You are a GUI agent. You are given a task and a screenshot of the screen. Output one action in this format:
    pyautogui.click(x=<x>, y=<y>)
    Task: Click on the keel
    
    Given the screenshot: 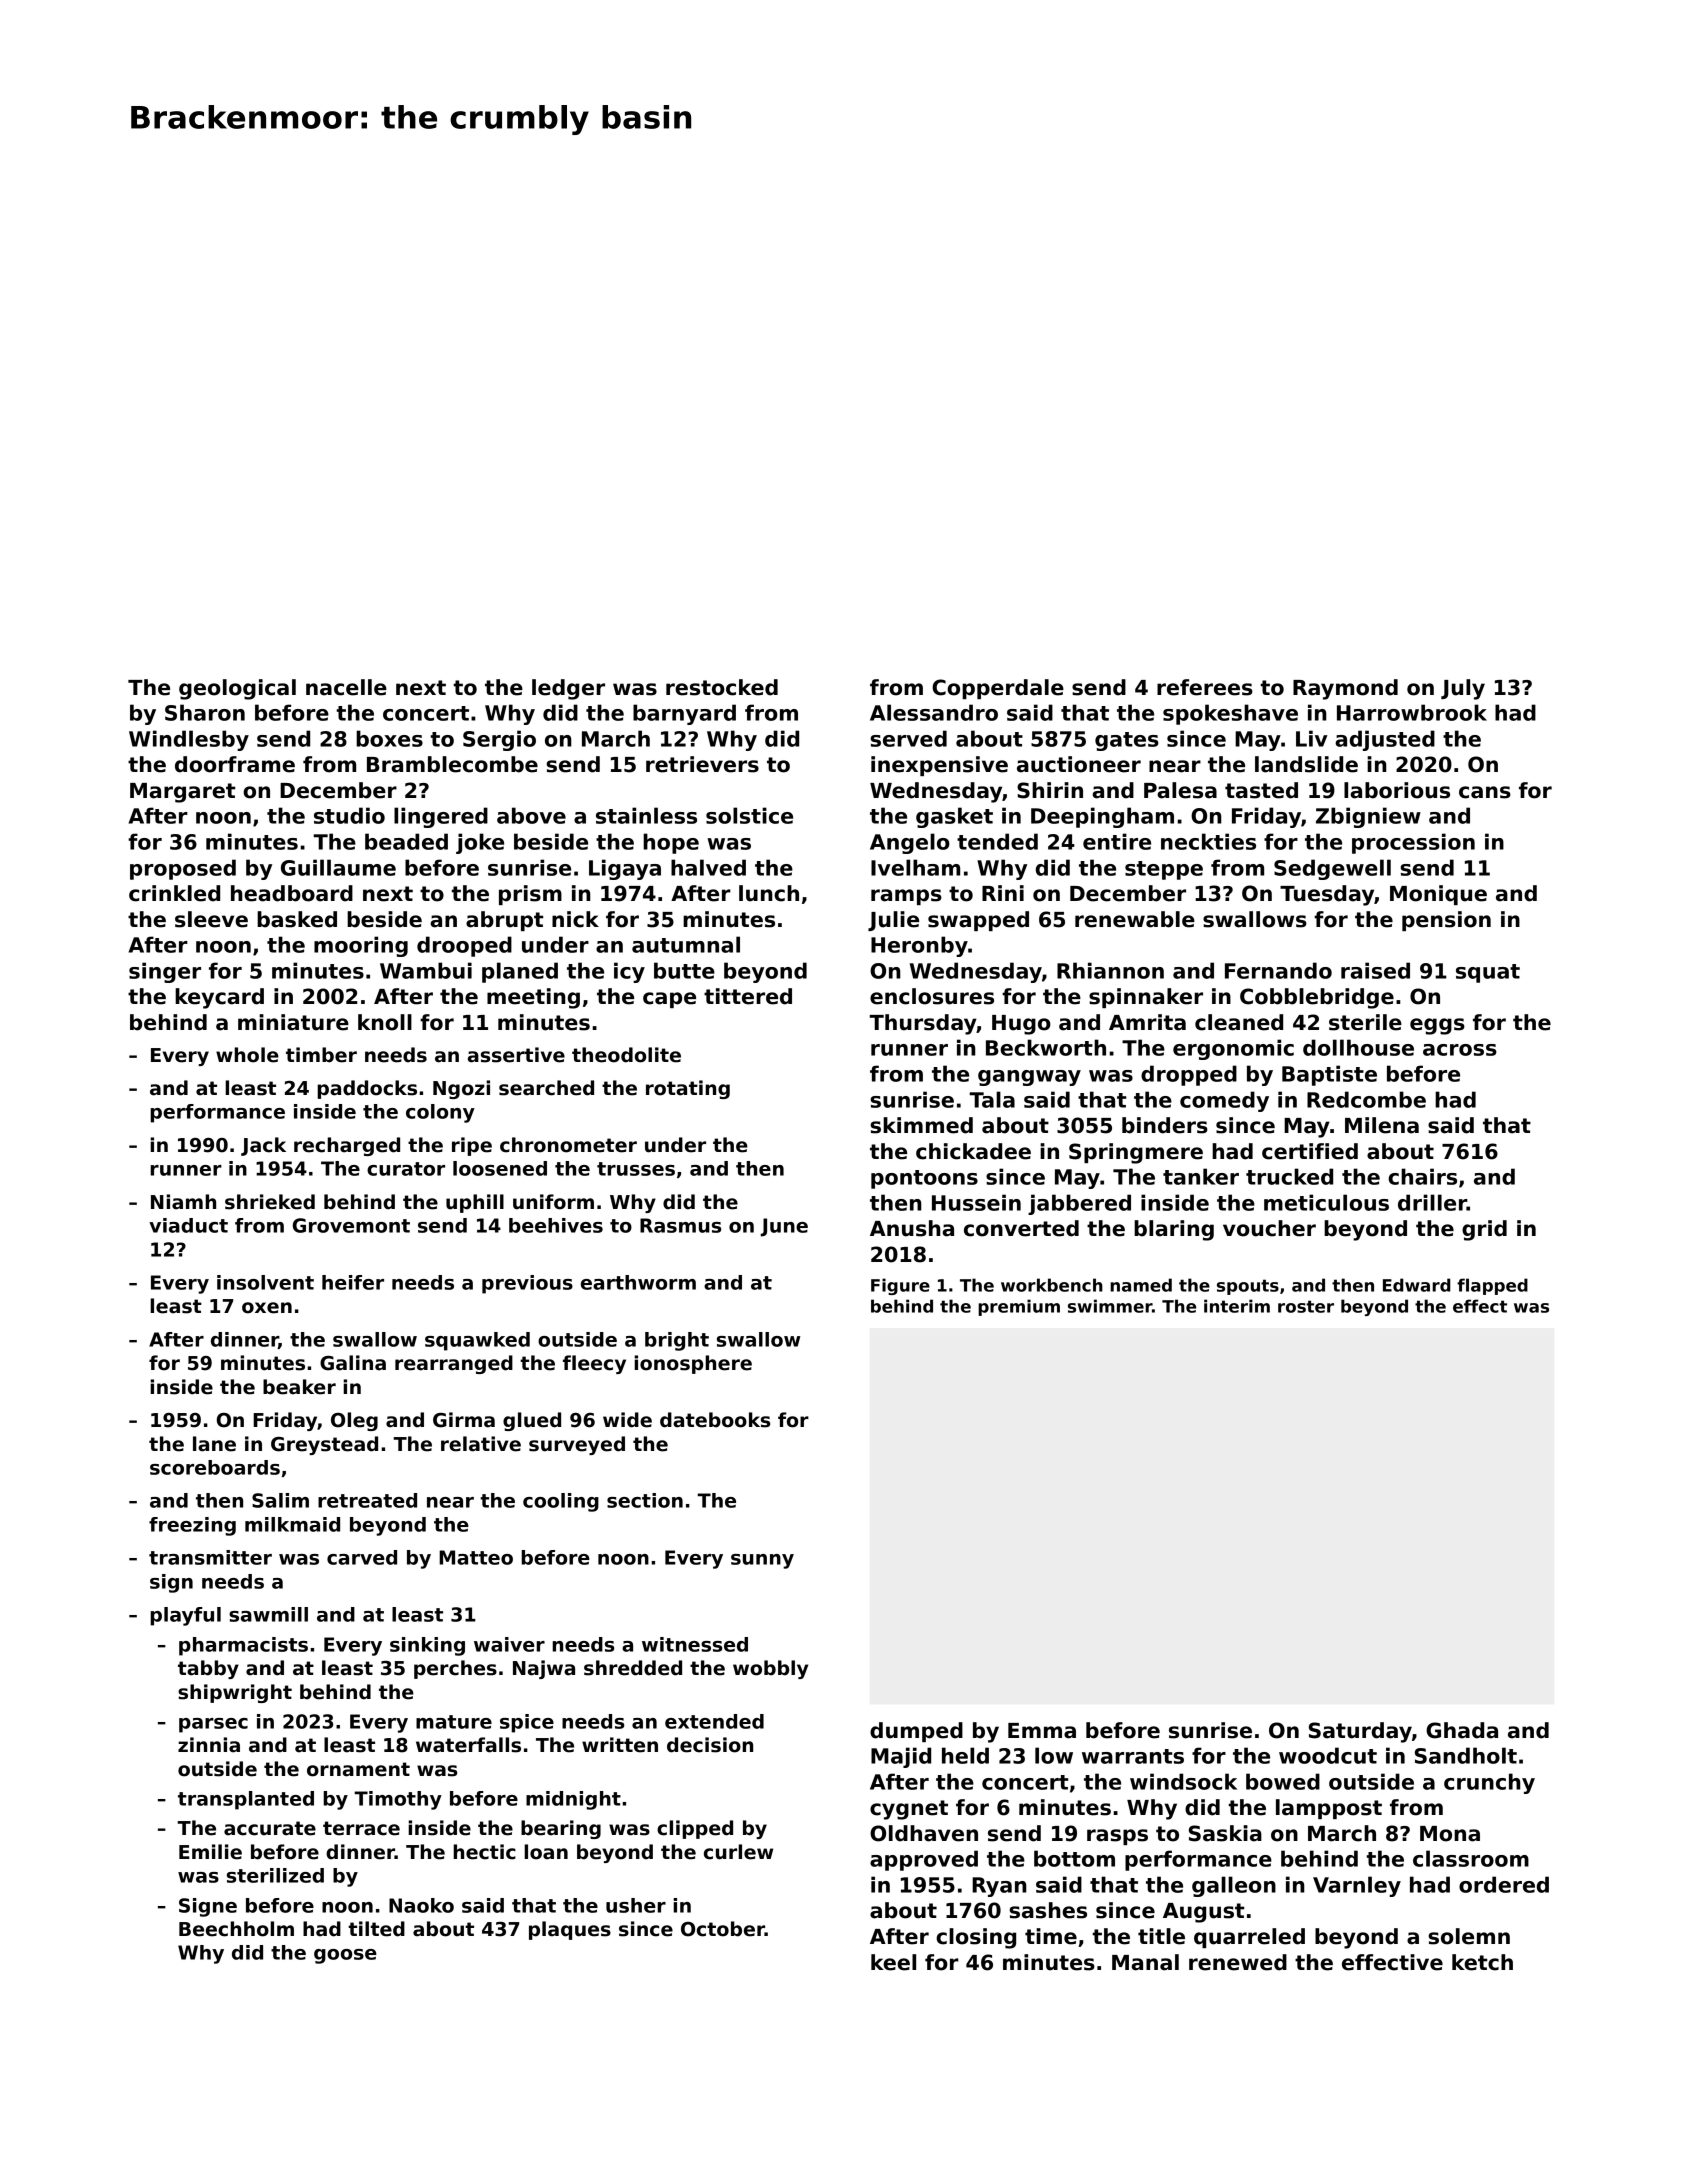 What is the action you would take?
    pyautogui.click(x=893, y=1962)
